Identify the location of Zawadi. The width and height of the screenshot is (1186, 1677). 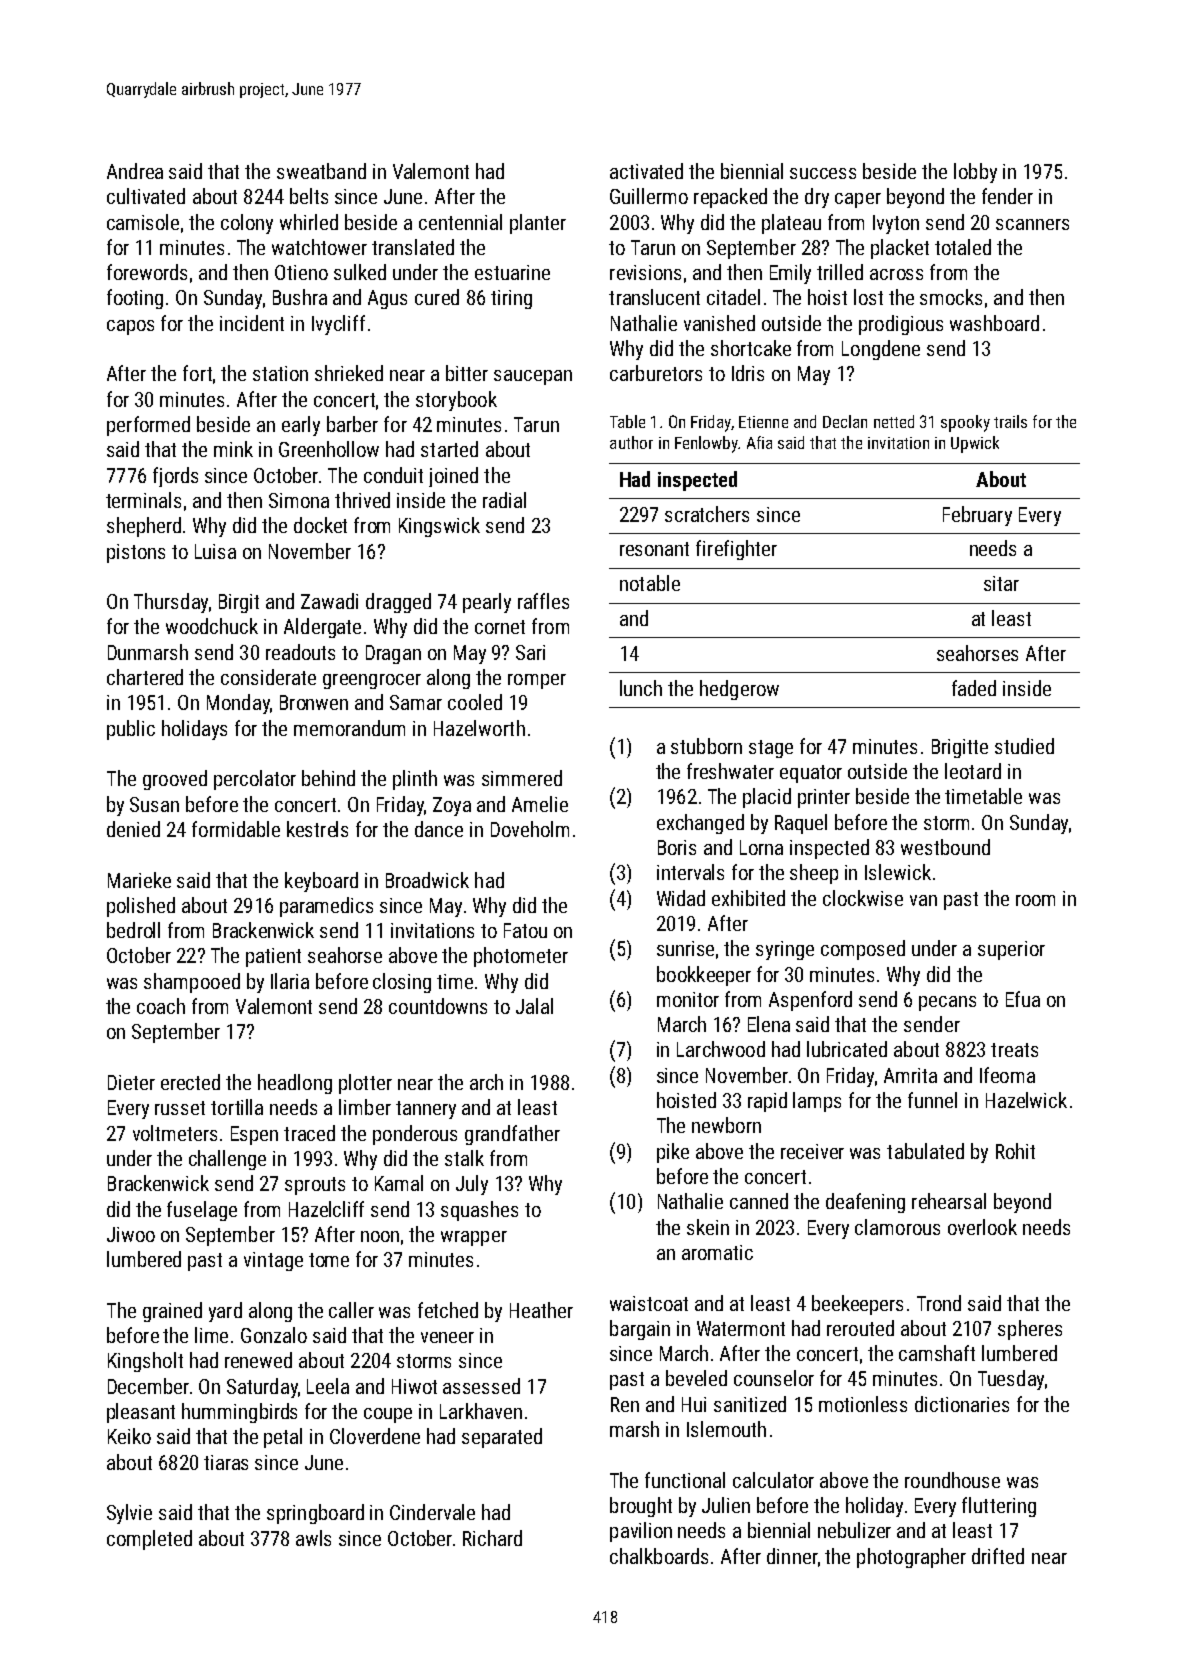
(329, 601).
